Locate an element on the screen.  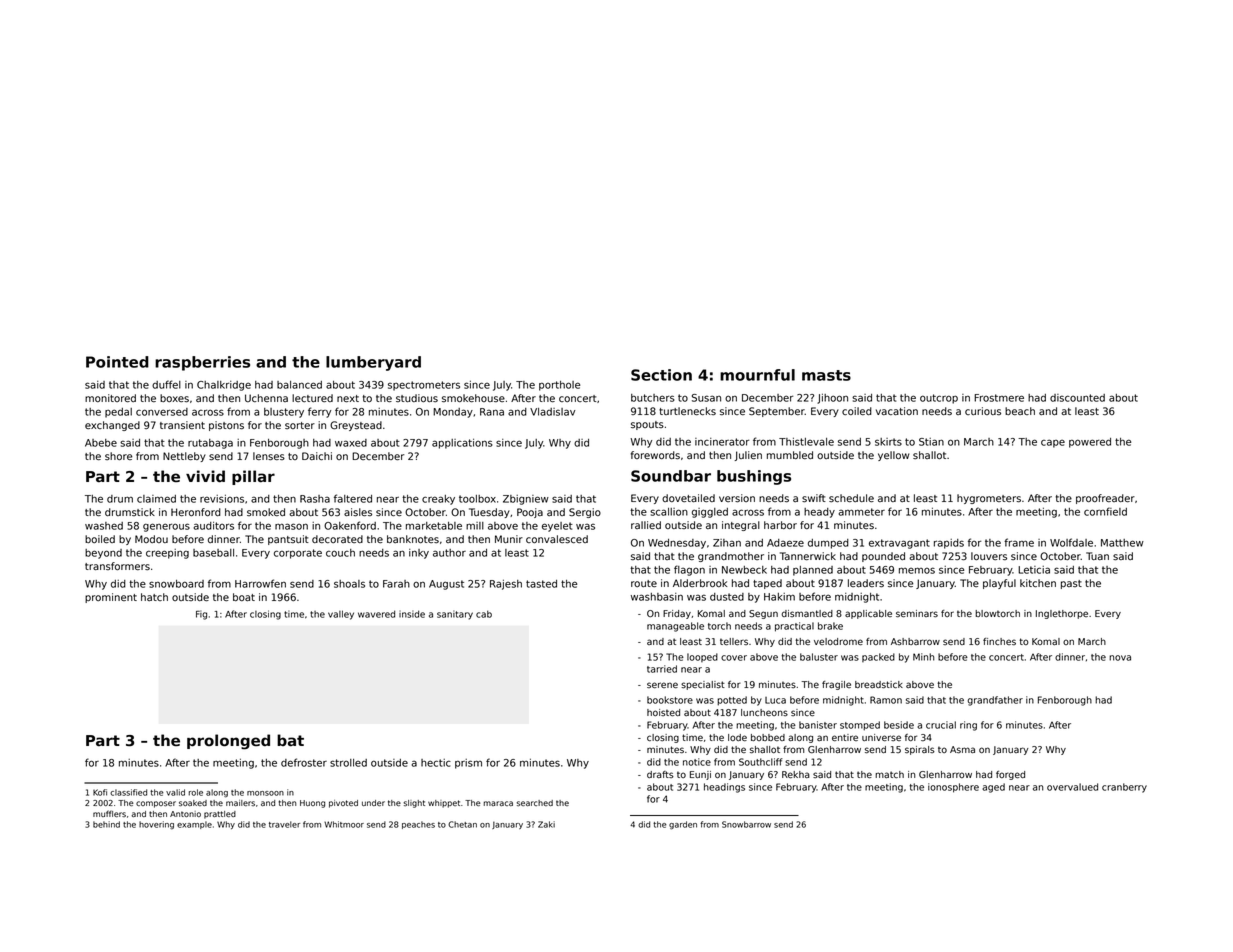
forewords is located at coordinates (655, 455).
